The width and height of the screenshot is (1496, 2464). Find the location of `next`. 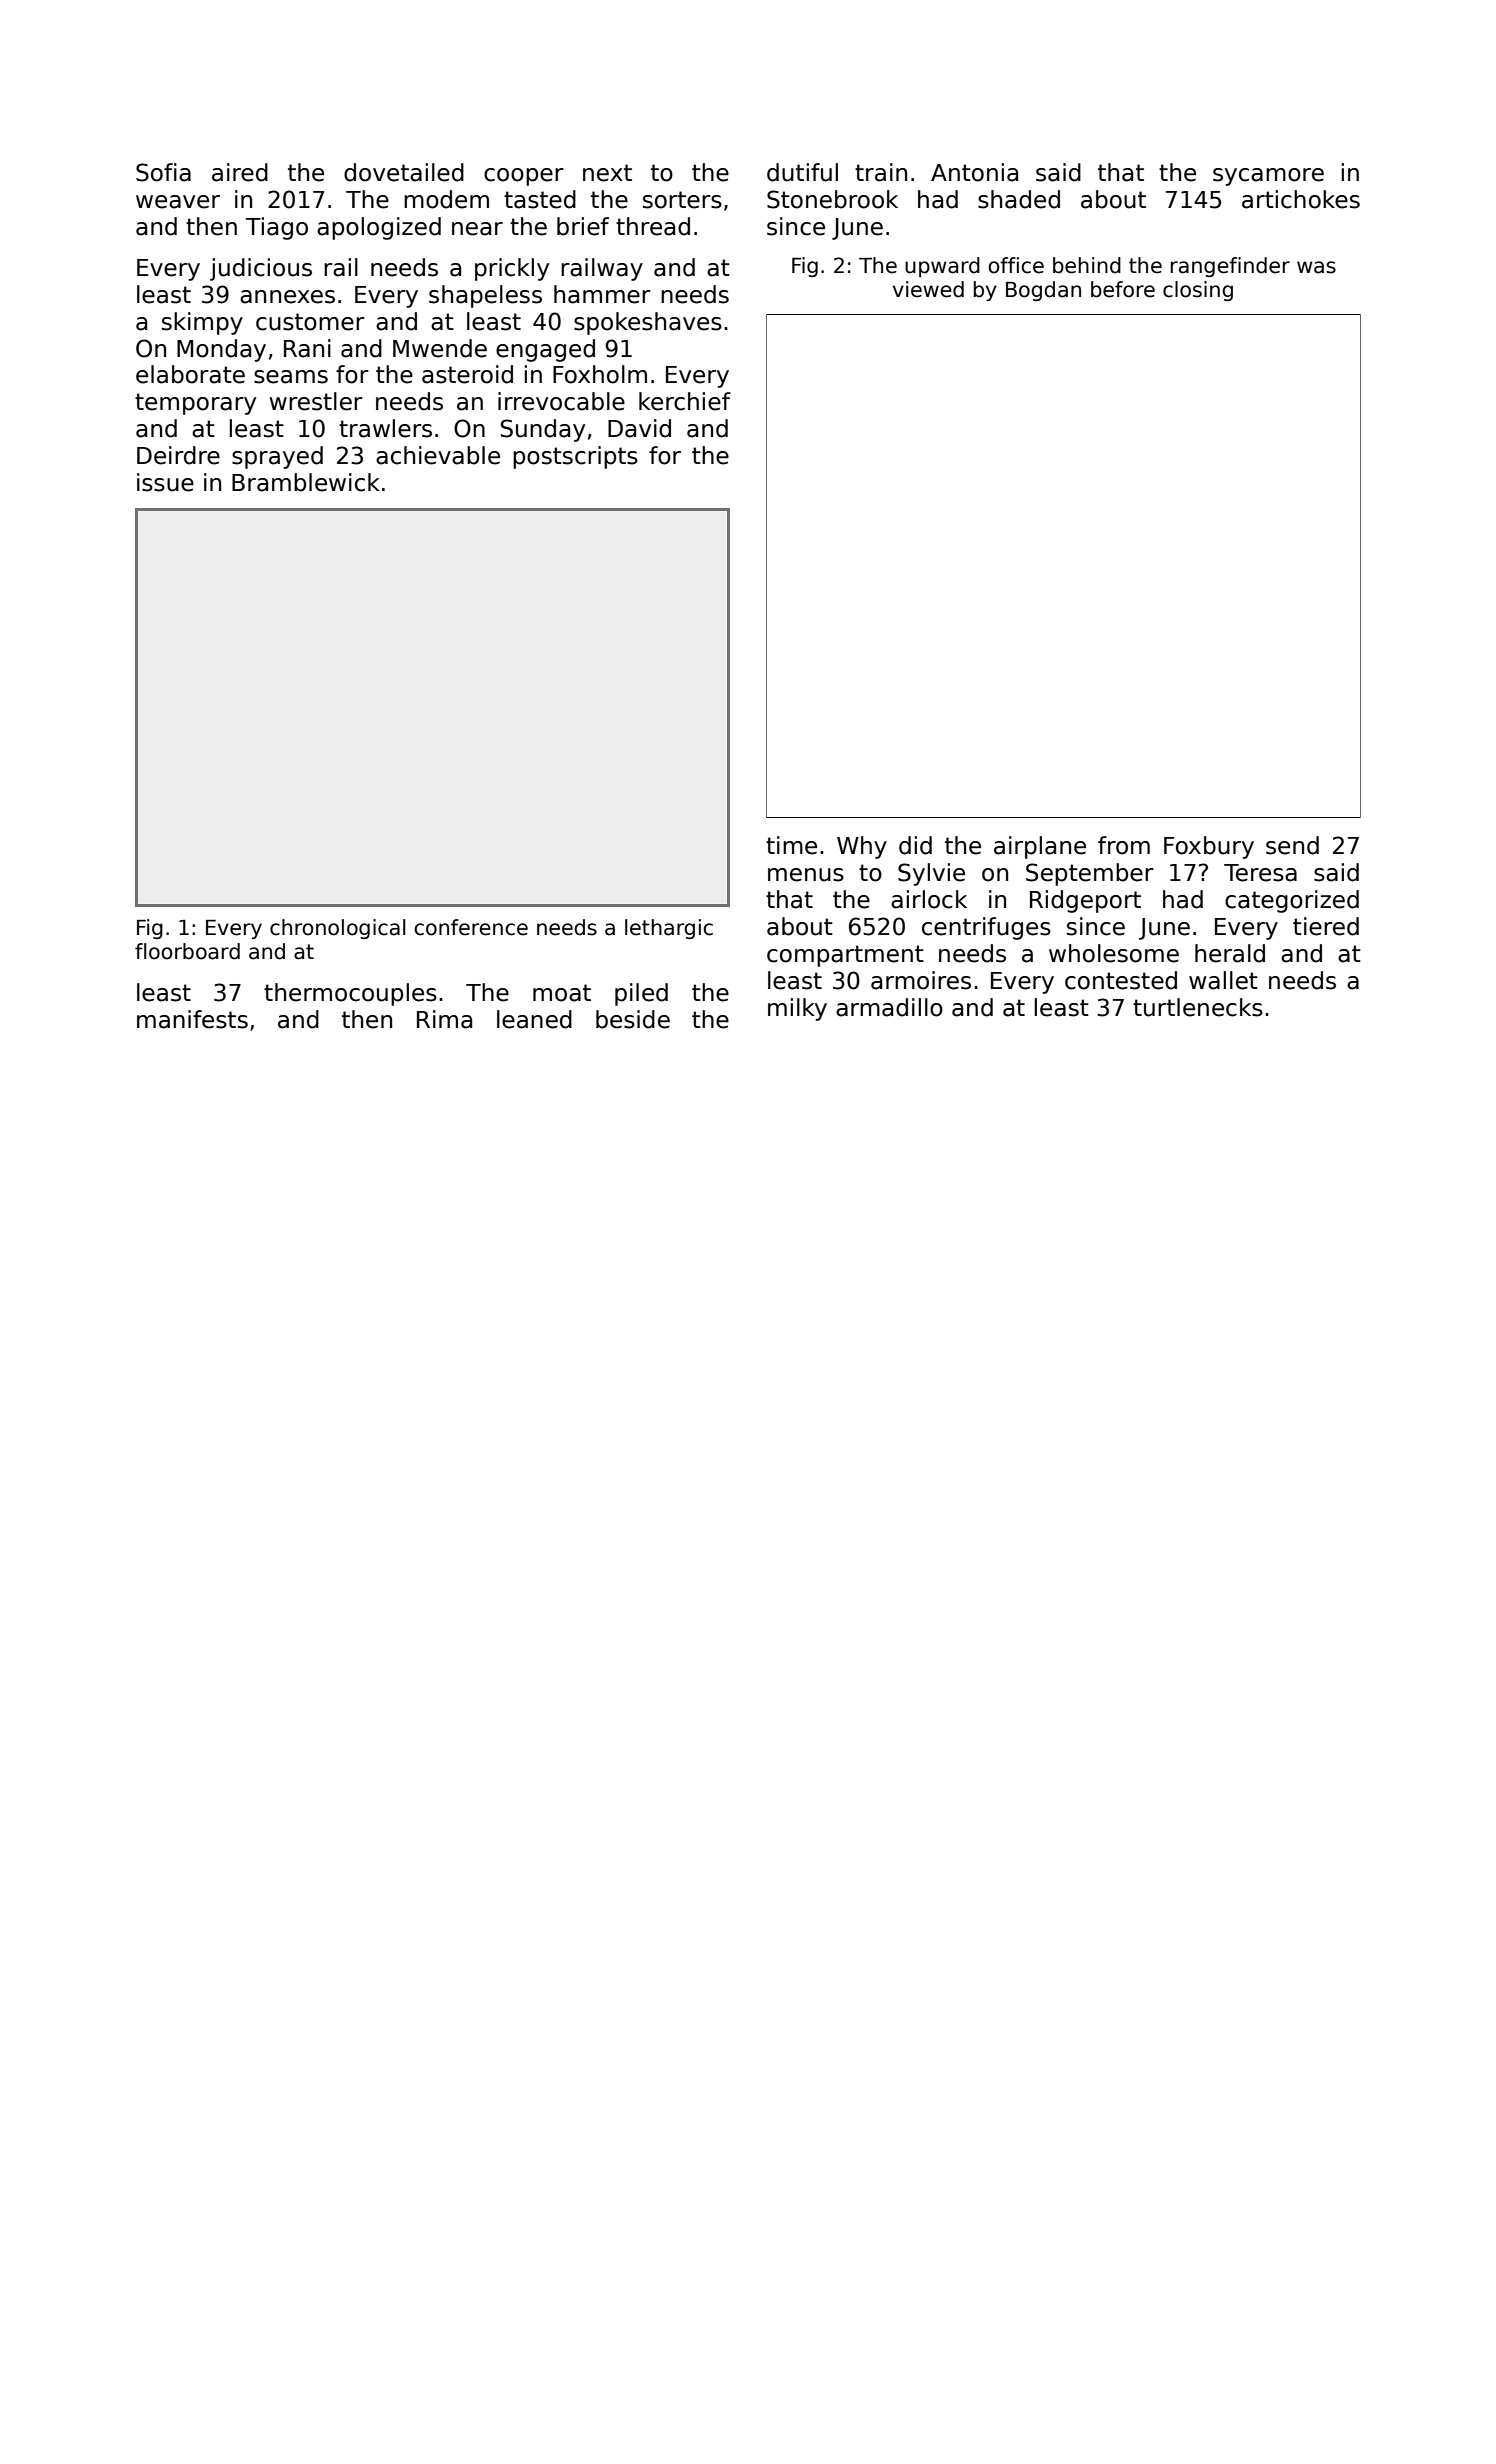

next is located at coordinates (607, 173).
